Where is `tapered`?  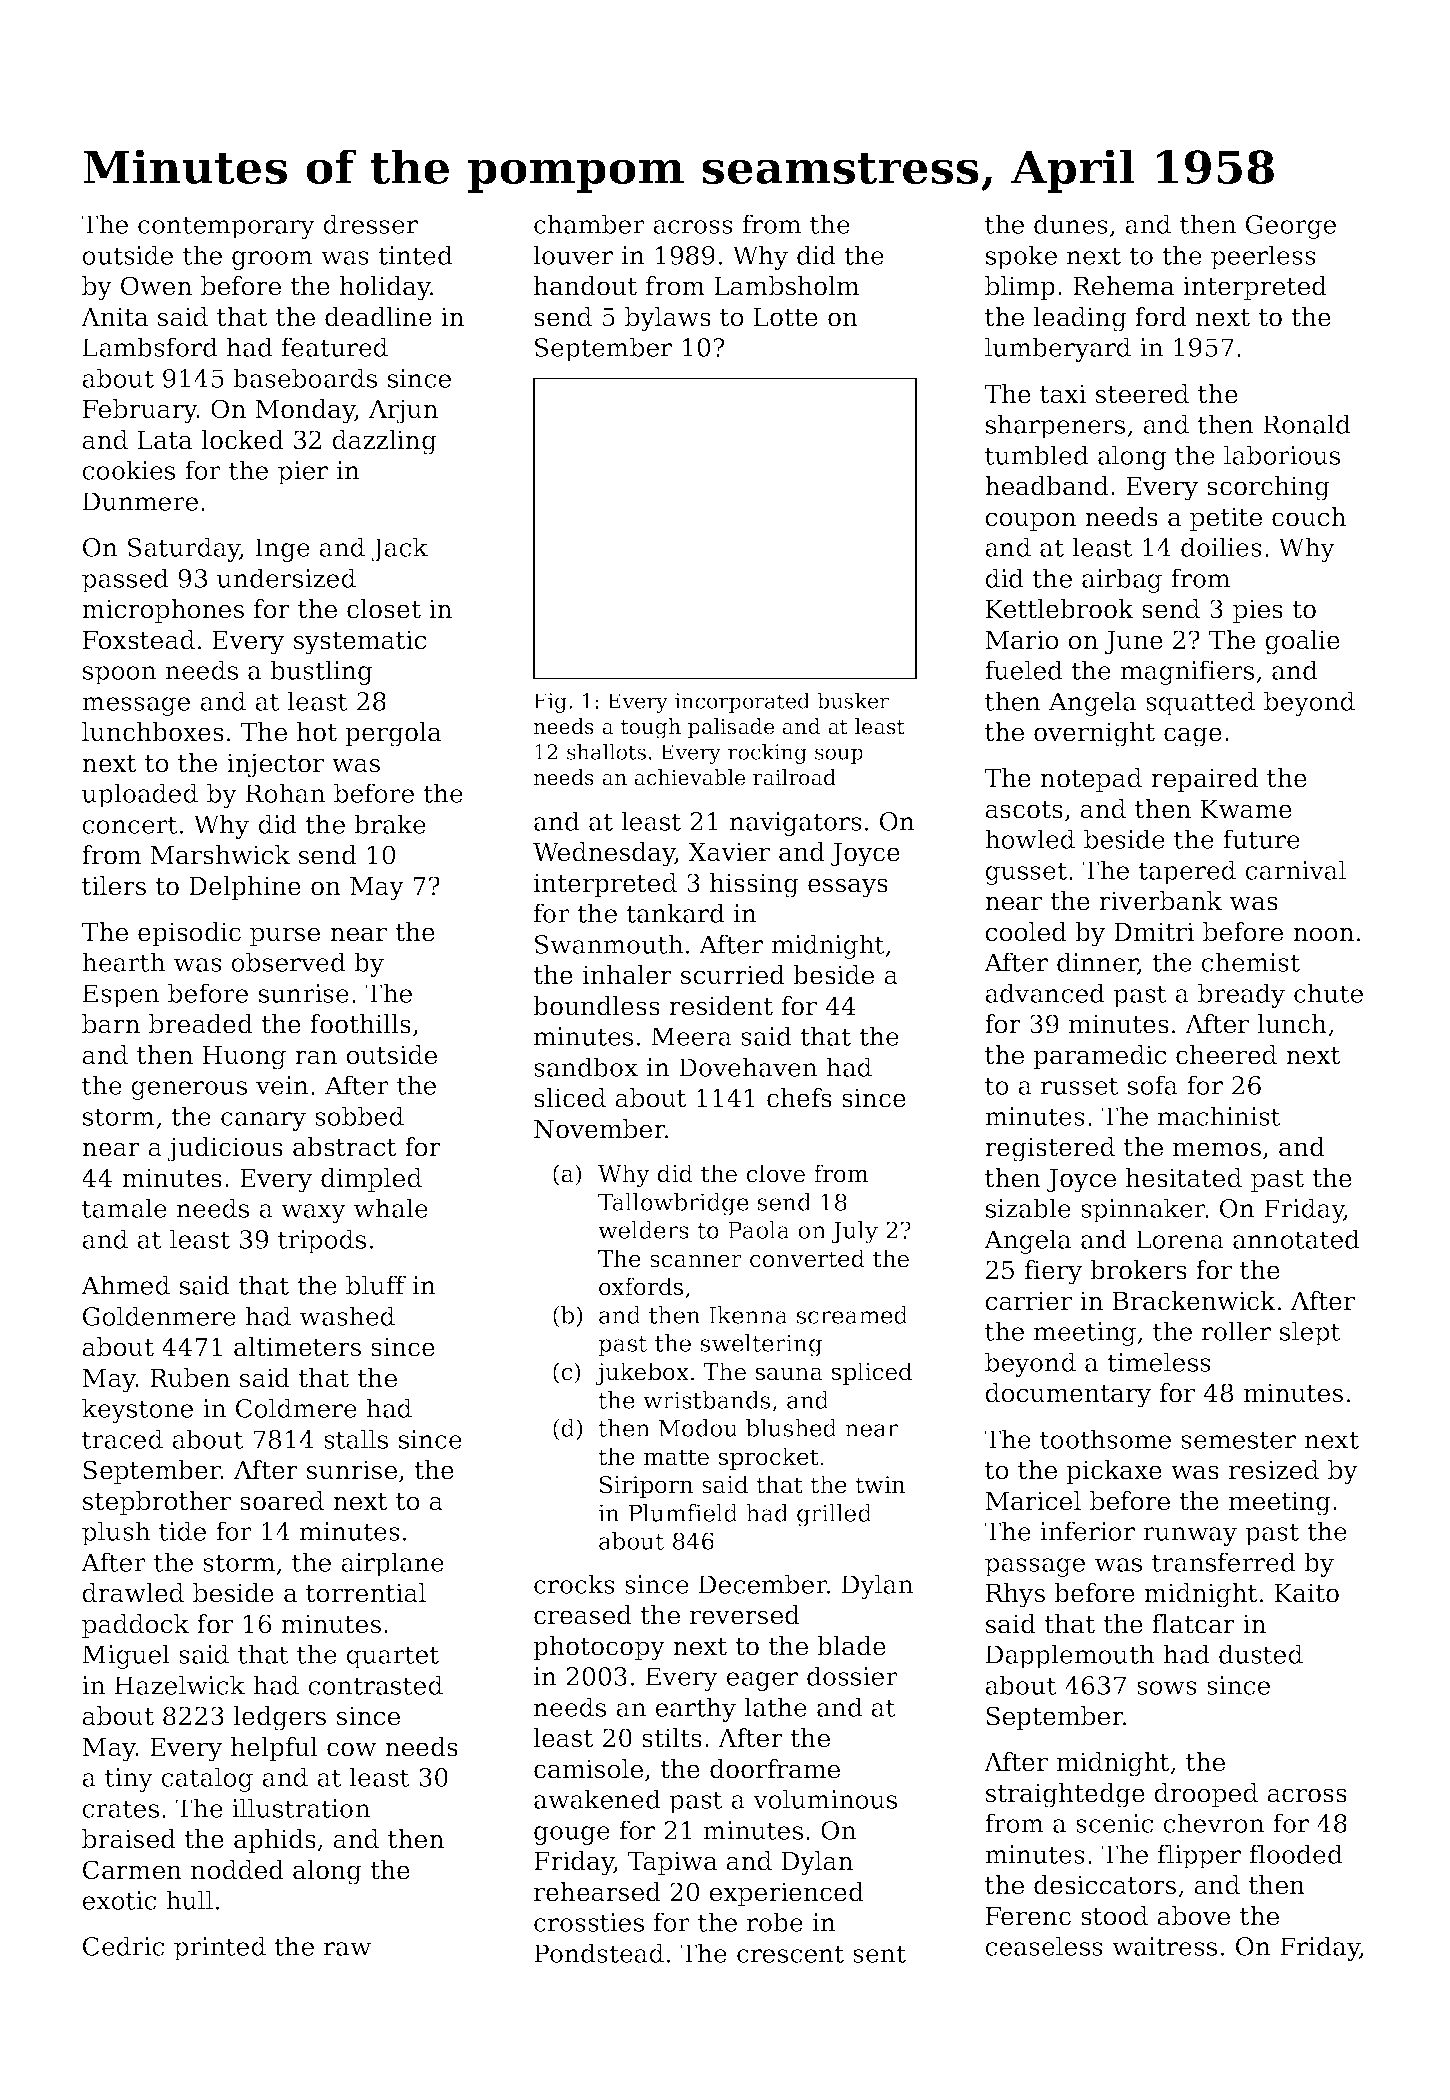 tapered is located at coordinates (1187, 872).
